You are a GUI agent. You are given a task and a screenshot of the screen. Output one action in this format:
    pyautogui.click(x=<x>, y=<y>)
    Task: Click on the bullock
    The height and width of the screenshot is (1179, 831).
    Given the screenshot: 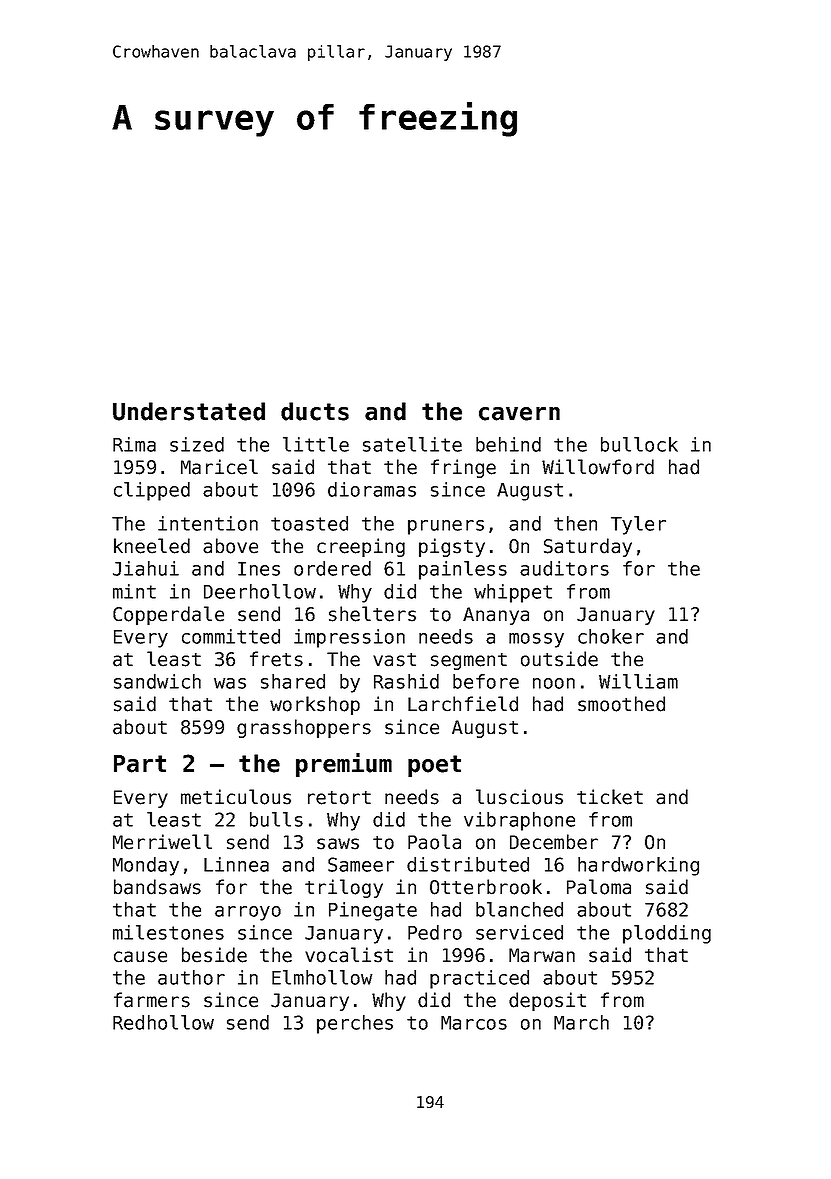 What is the action you would take?
    pyautogui.click(x=639, y=444)
